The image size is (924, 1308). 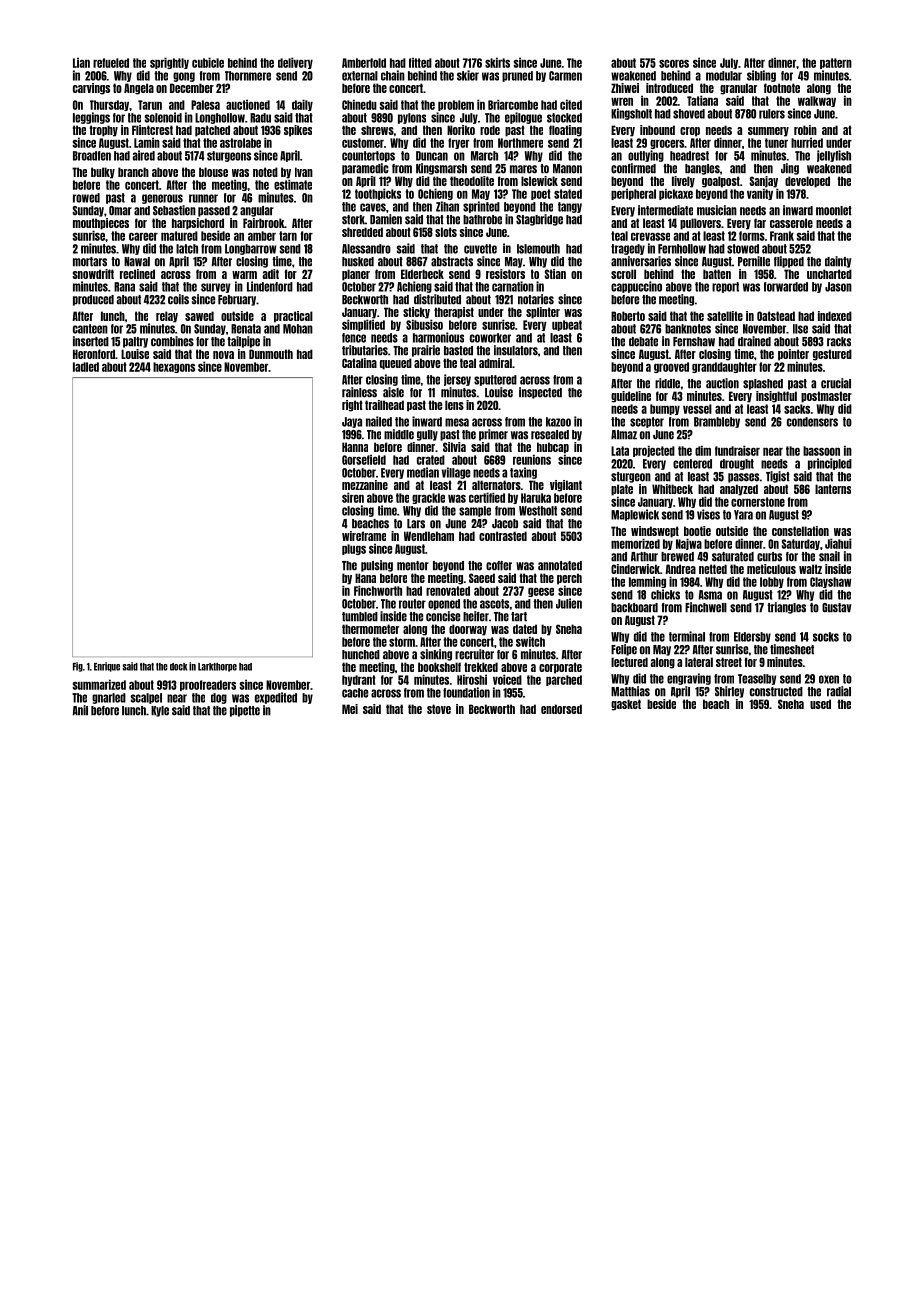 I want to click on tart, so click(x=519, y=617).
